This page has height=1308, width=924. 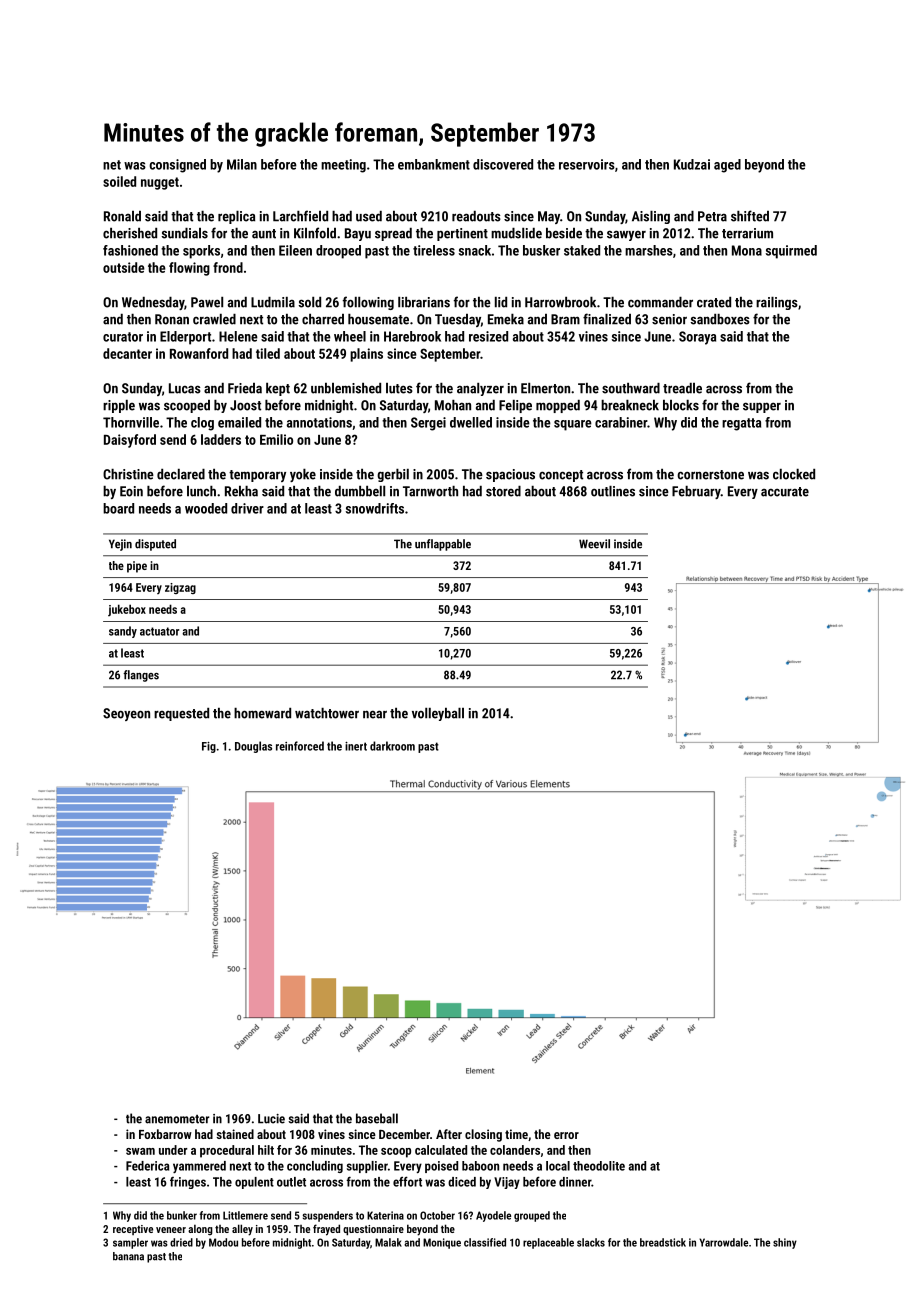 What do you see at coordinates (785, 492) in the page?
I see `accurate` at bounding box center [785, 492].
